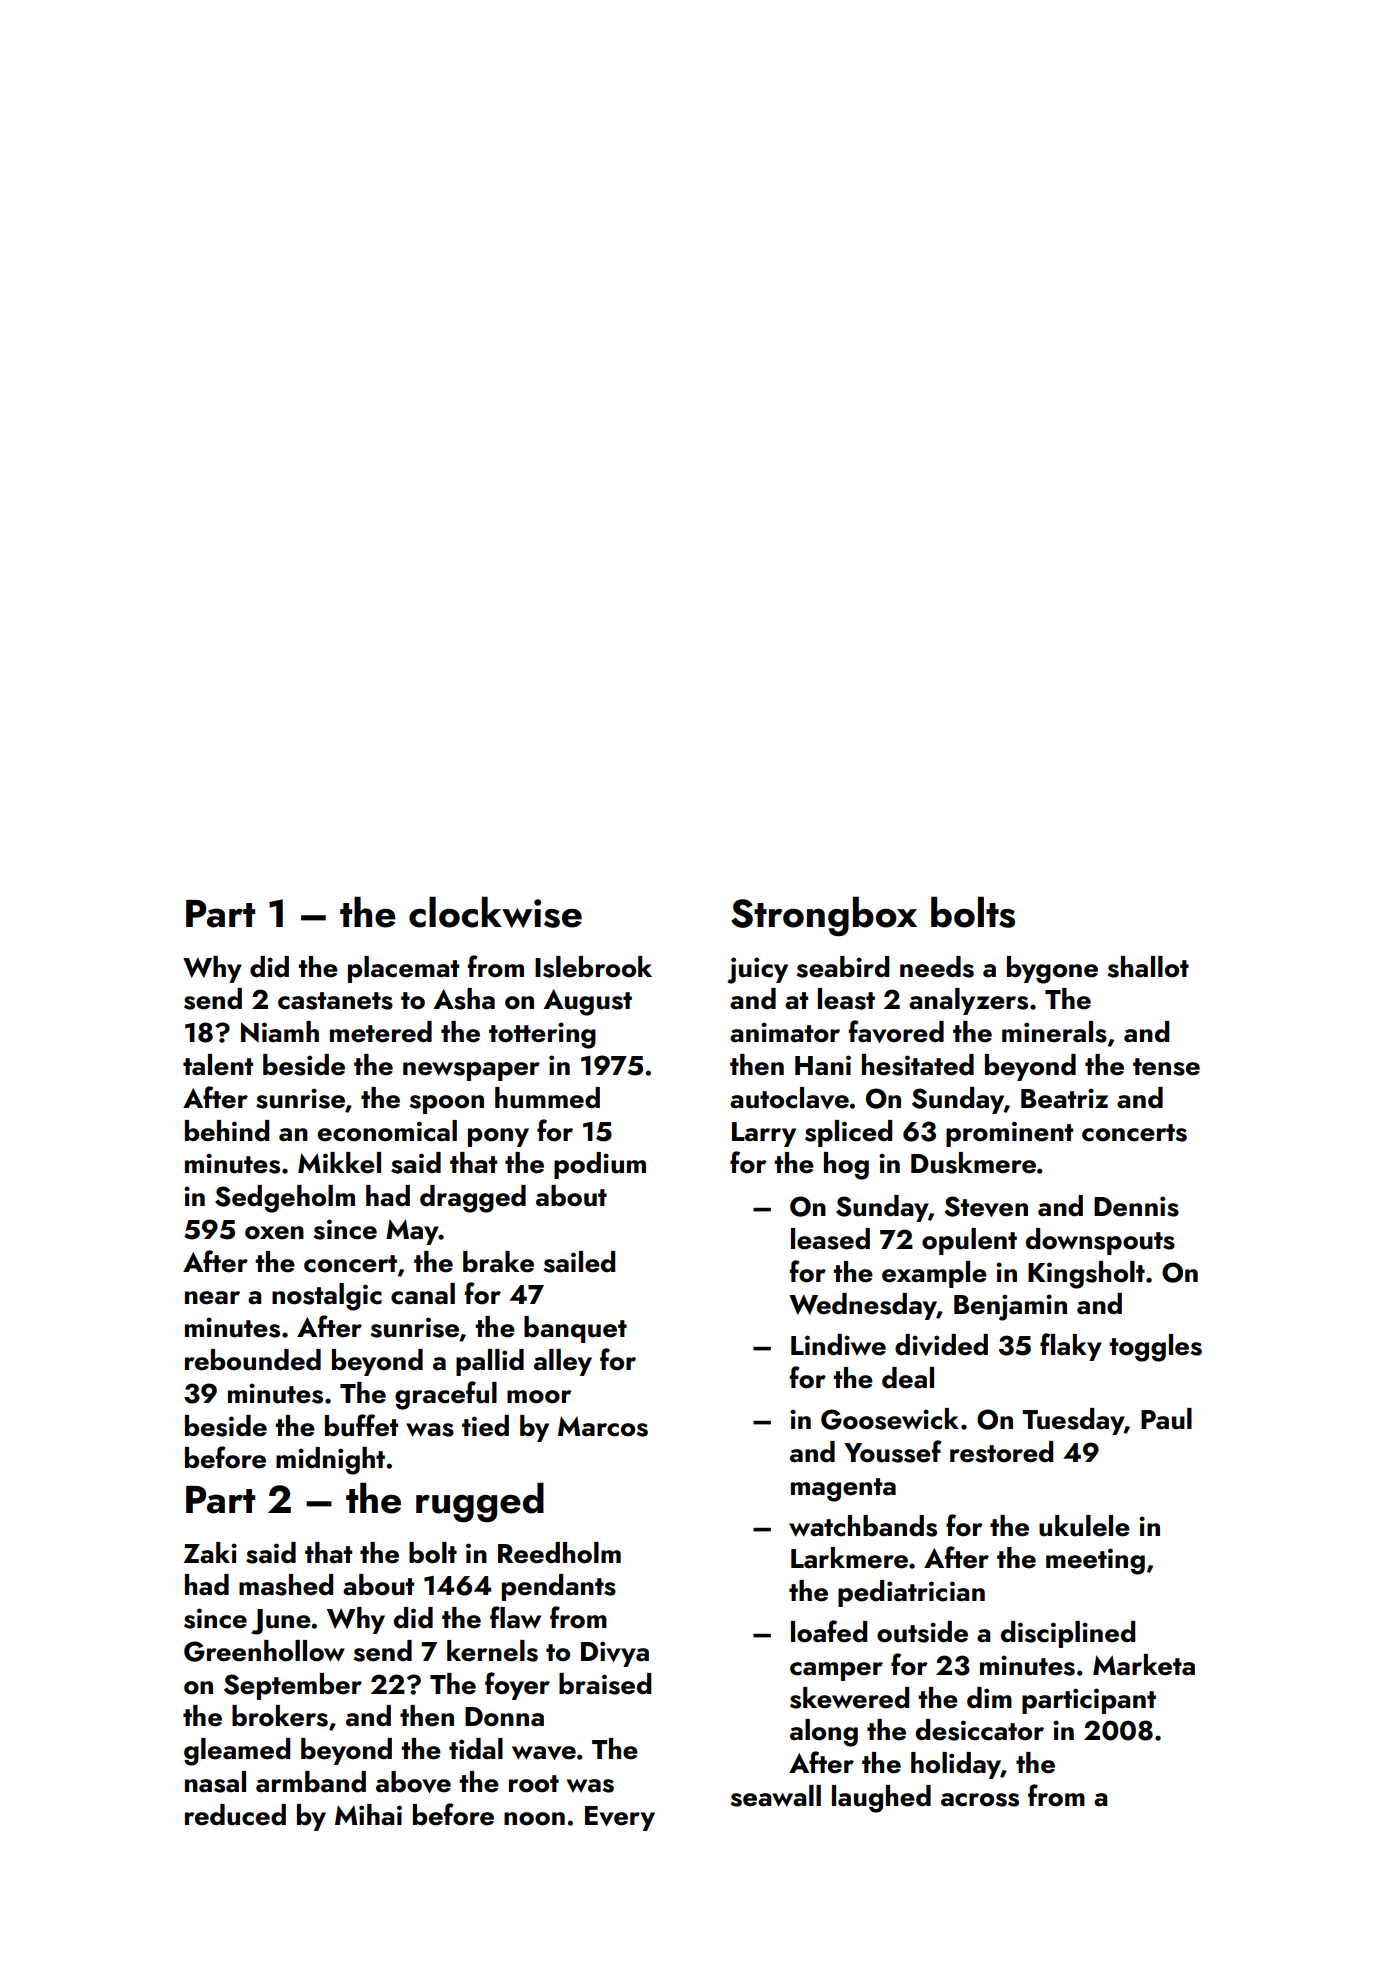 This image has width=1386, height=1969. I want to click on seawall, so click(776, 1796).
